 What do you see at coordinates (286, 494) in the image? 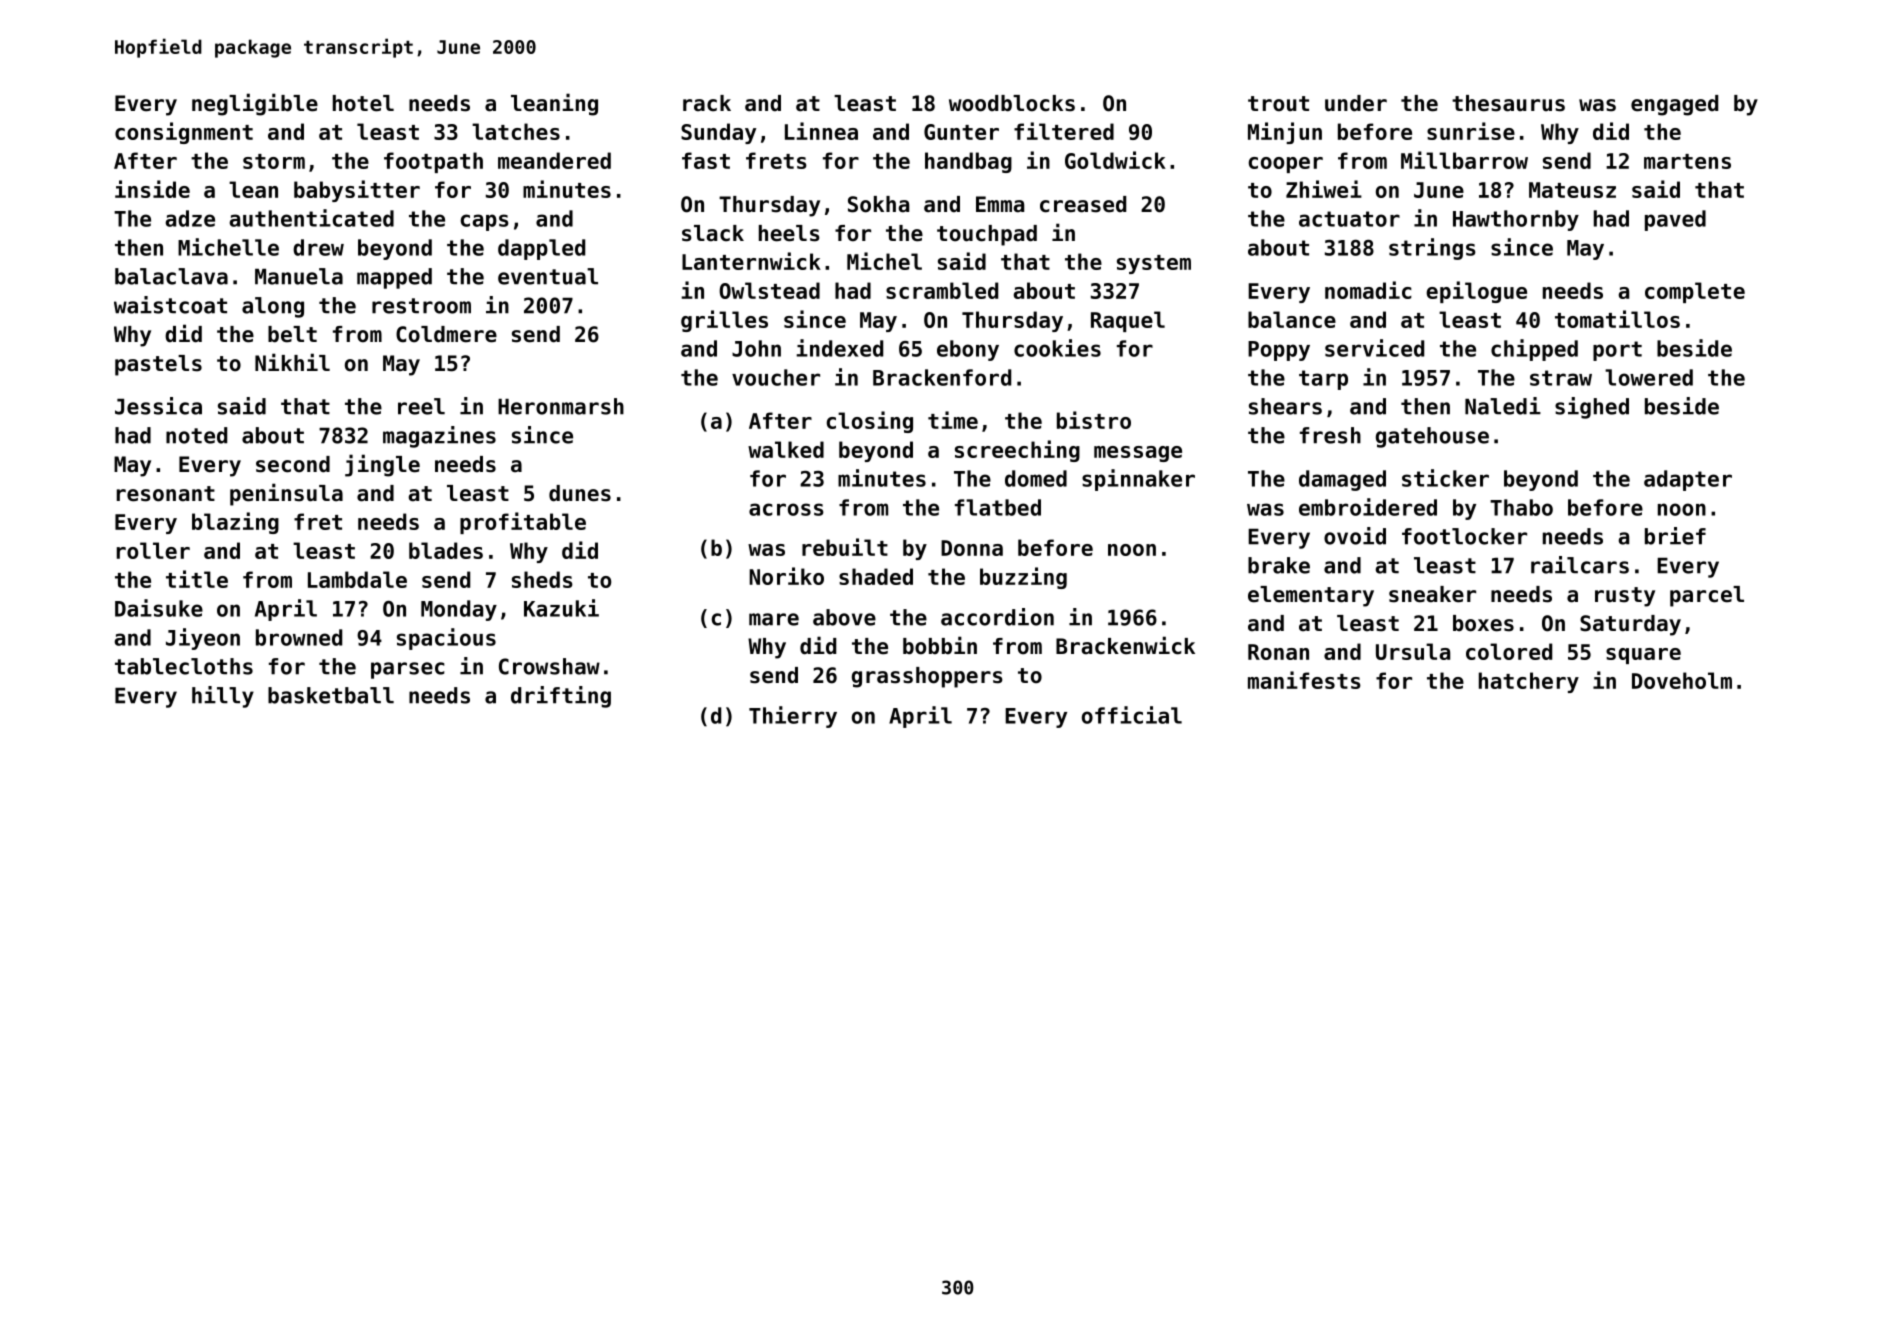
I see `peninsula` at bounding box center [286, 494].
